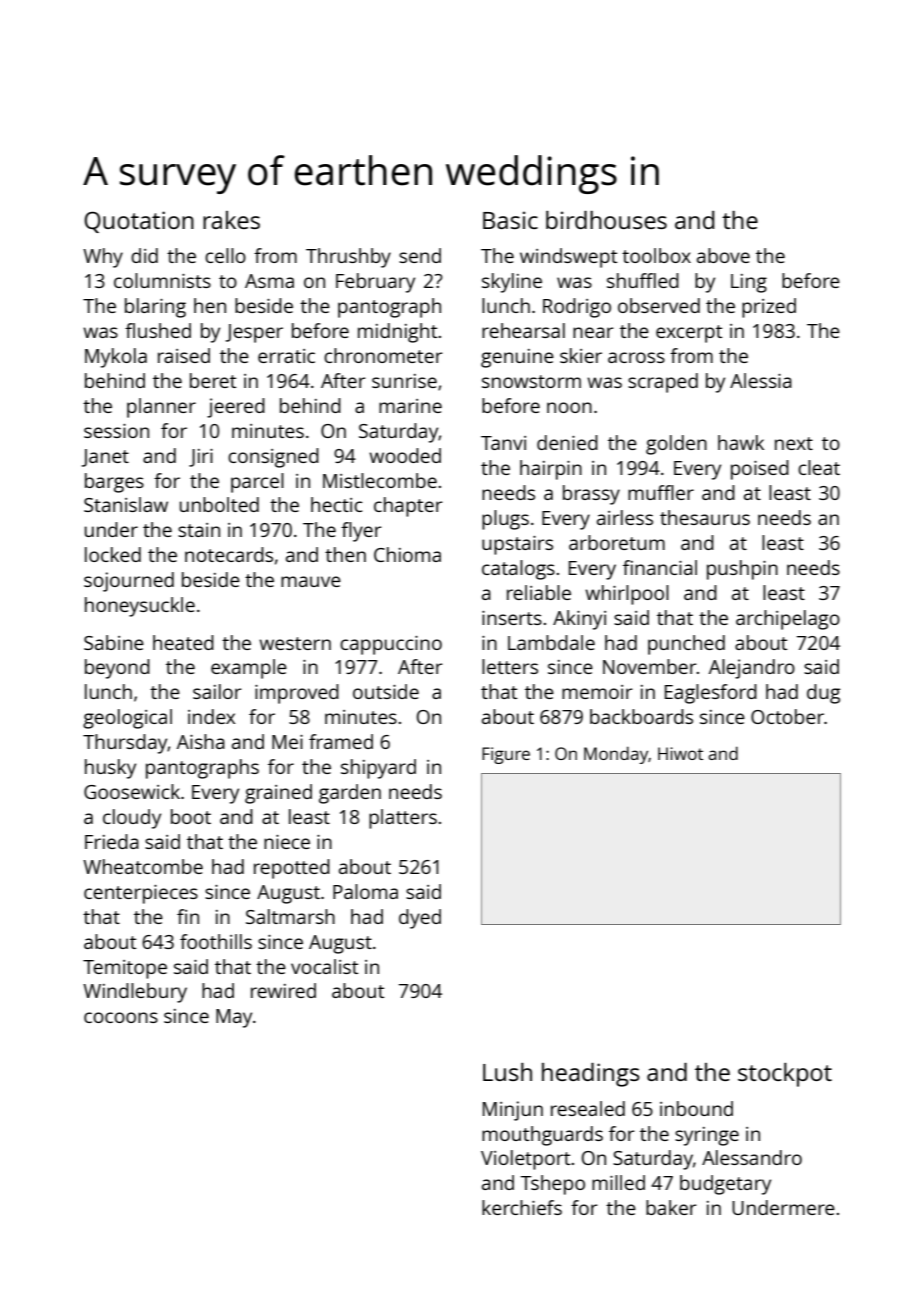 The height and width of the document is (1314, 924). Describe the element at coordinates (650, 666) in the document. I see `November` at that location.
